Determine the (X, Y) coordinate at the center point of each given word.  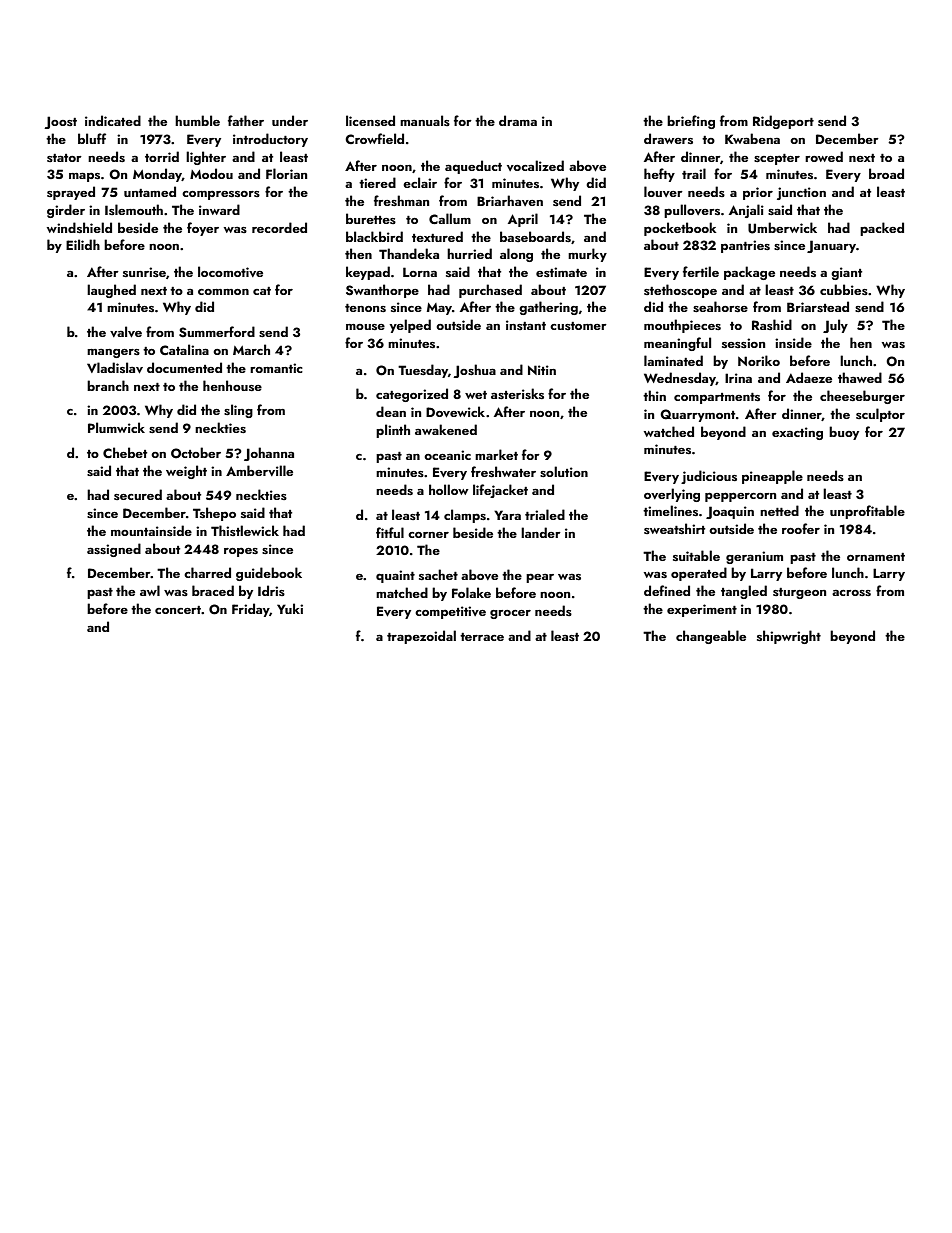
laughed (111, 291)
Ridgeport (783, 122)
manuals (425, 120)
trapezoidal (421, 637)
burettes (371, 218)
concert (178, 610)
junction (801, 193)
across (851, 593)
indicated (113, 120)
